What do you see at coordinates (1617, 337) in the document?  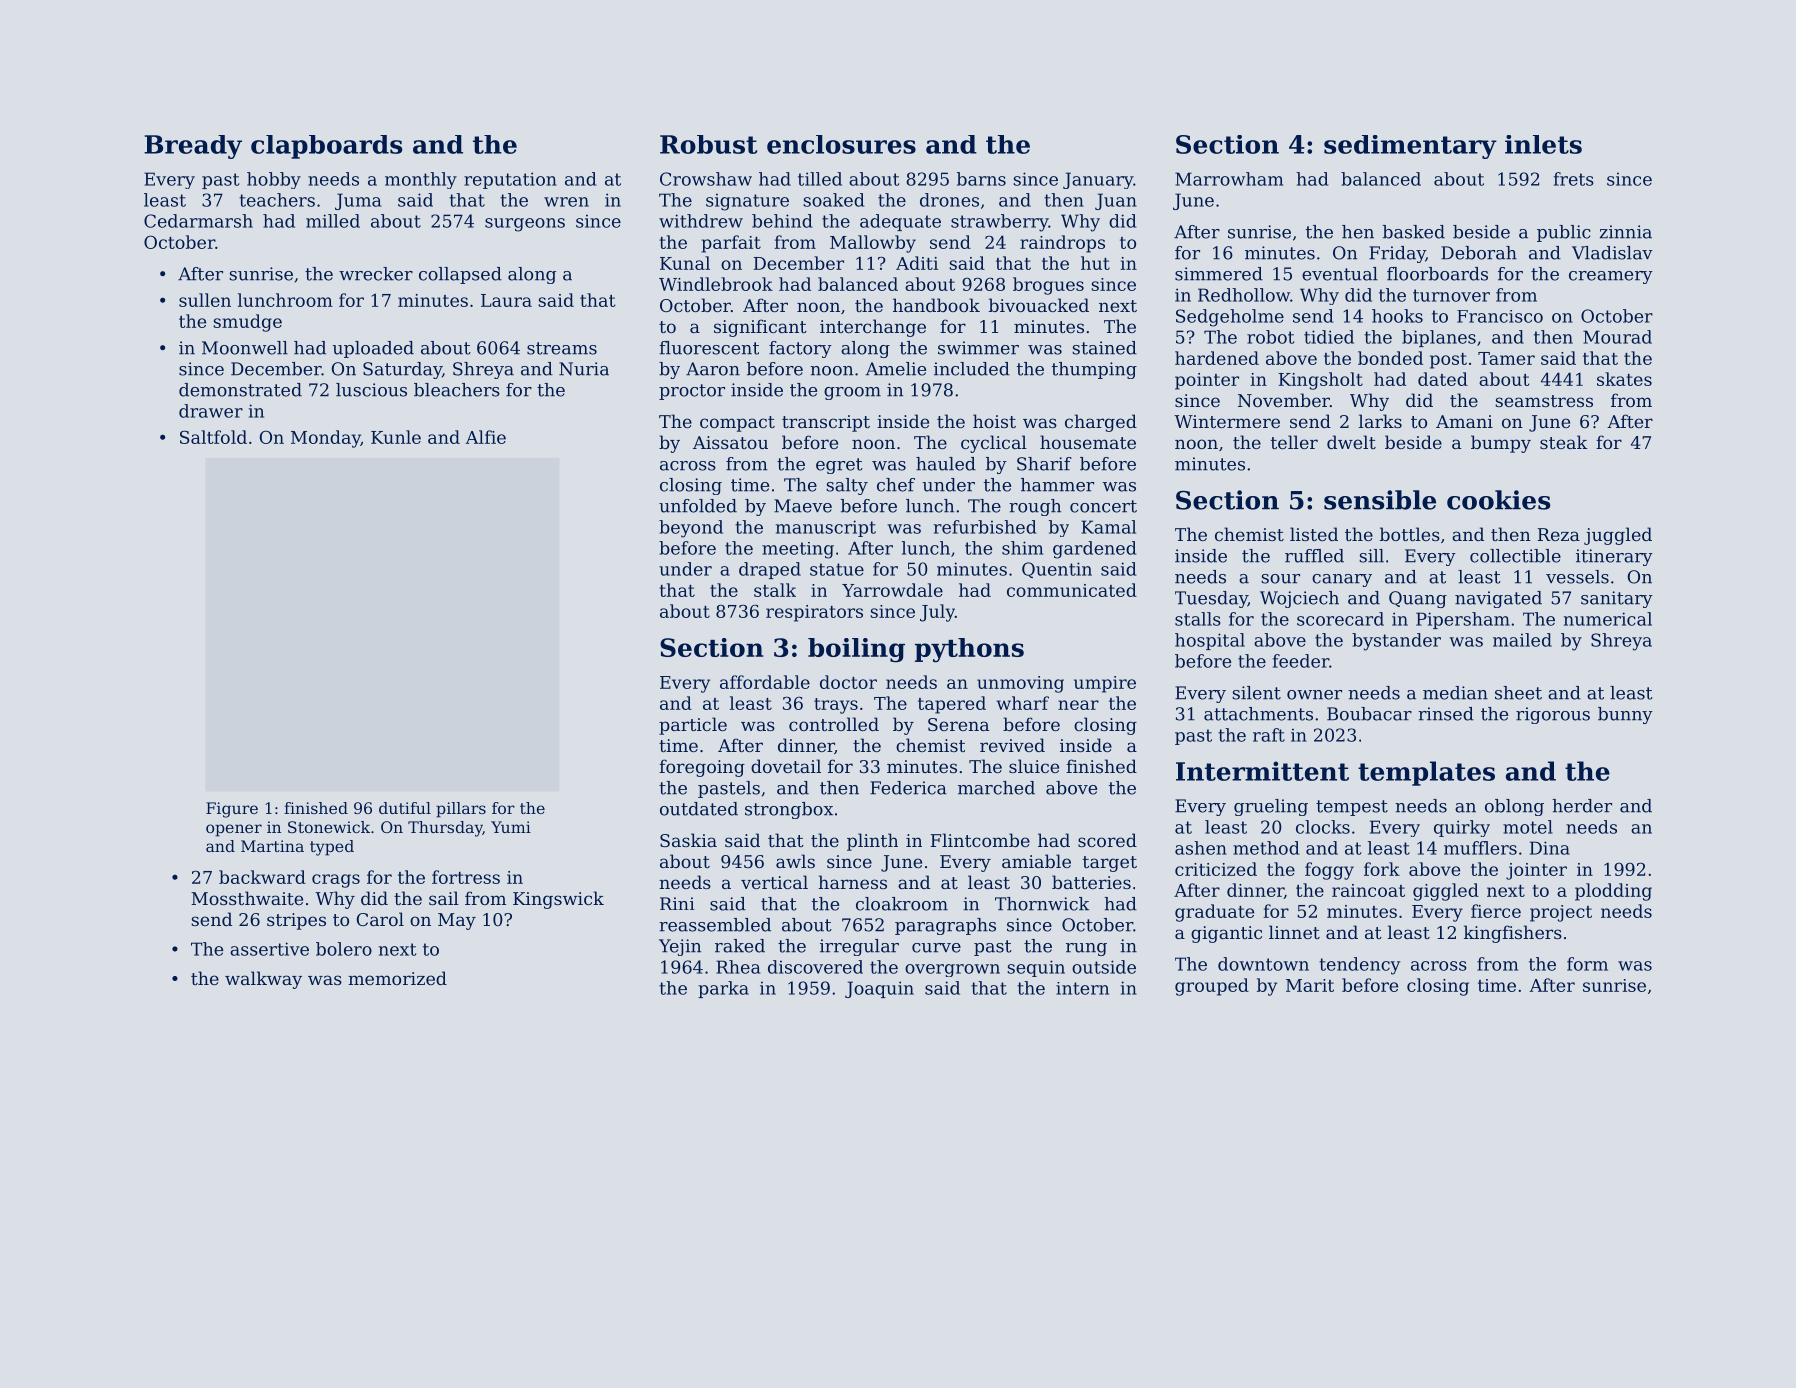 I see `Mourad` at bounding box center [1617, 337].
